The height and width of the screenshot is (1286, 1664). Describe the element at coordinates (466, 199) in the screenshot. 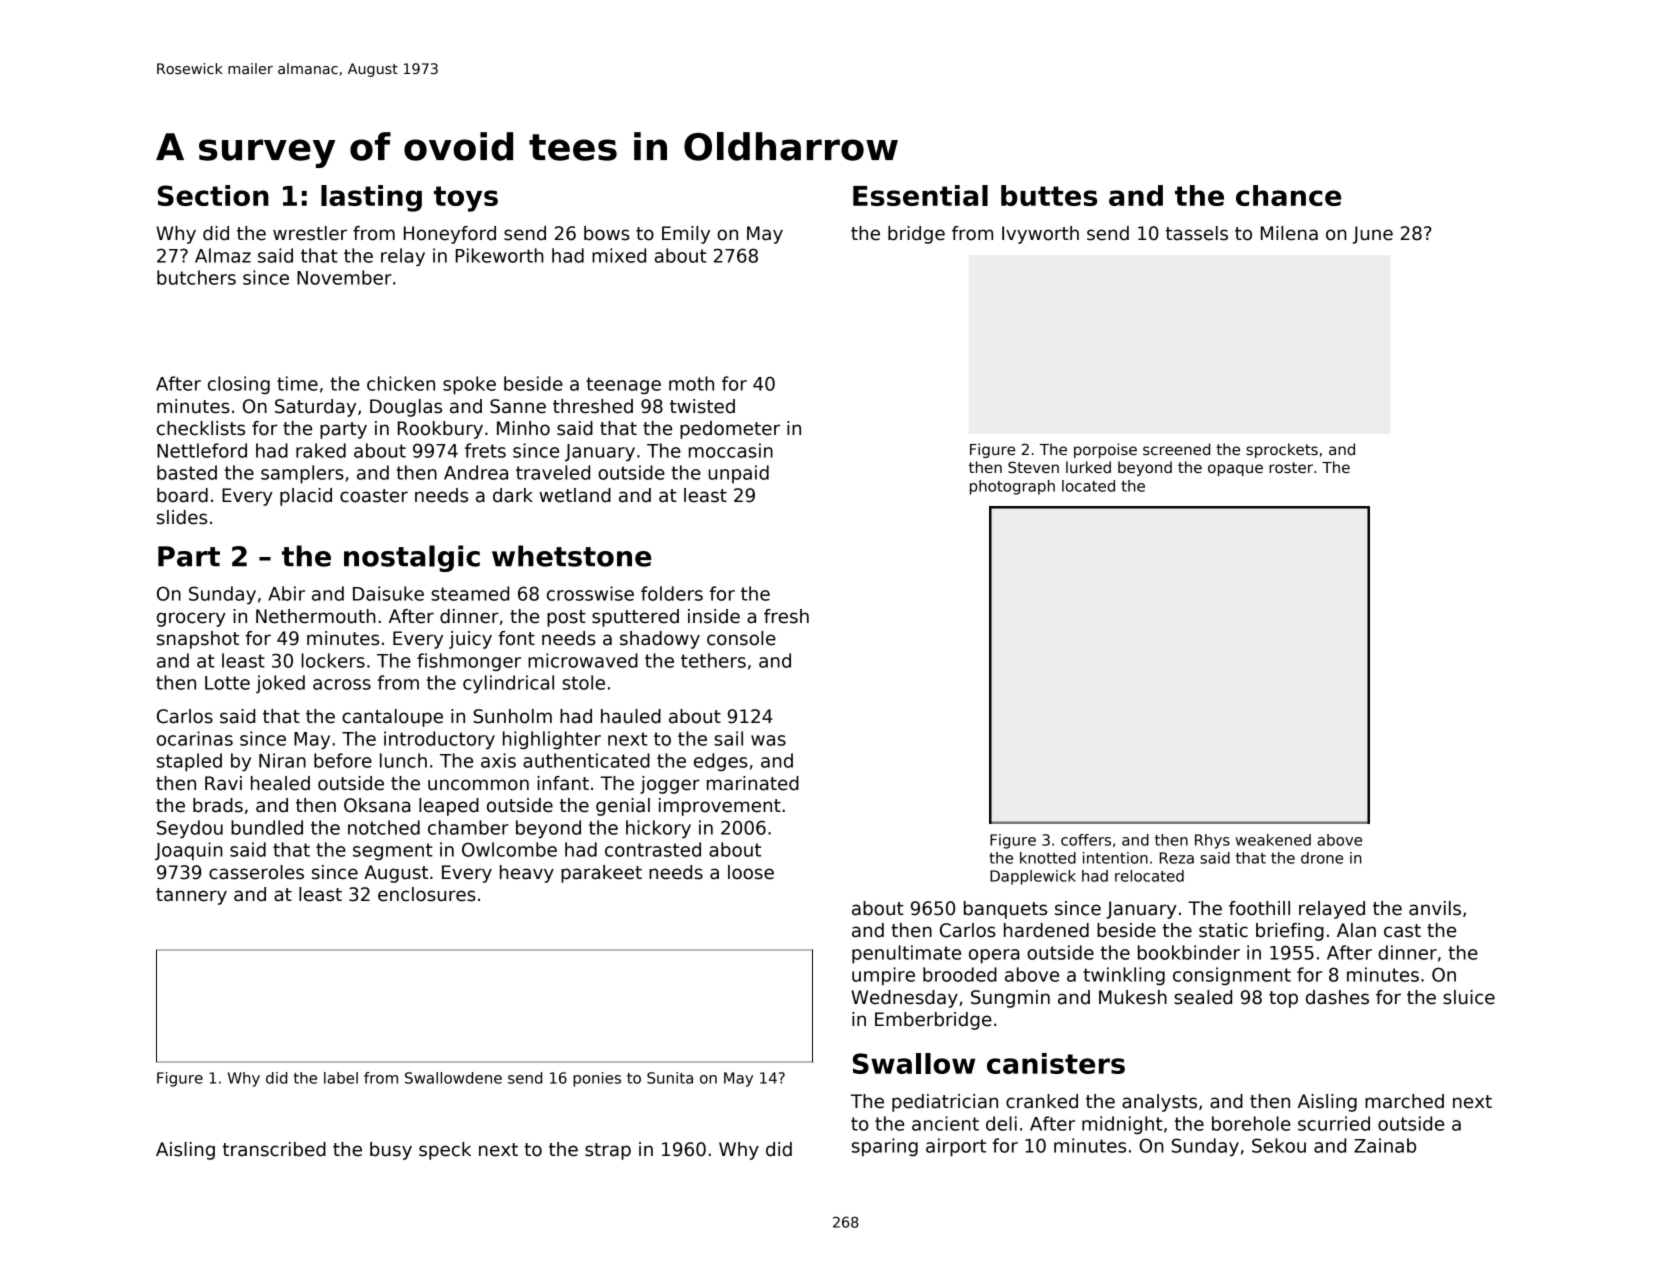

I see `toys` at that location.
